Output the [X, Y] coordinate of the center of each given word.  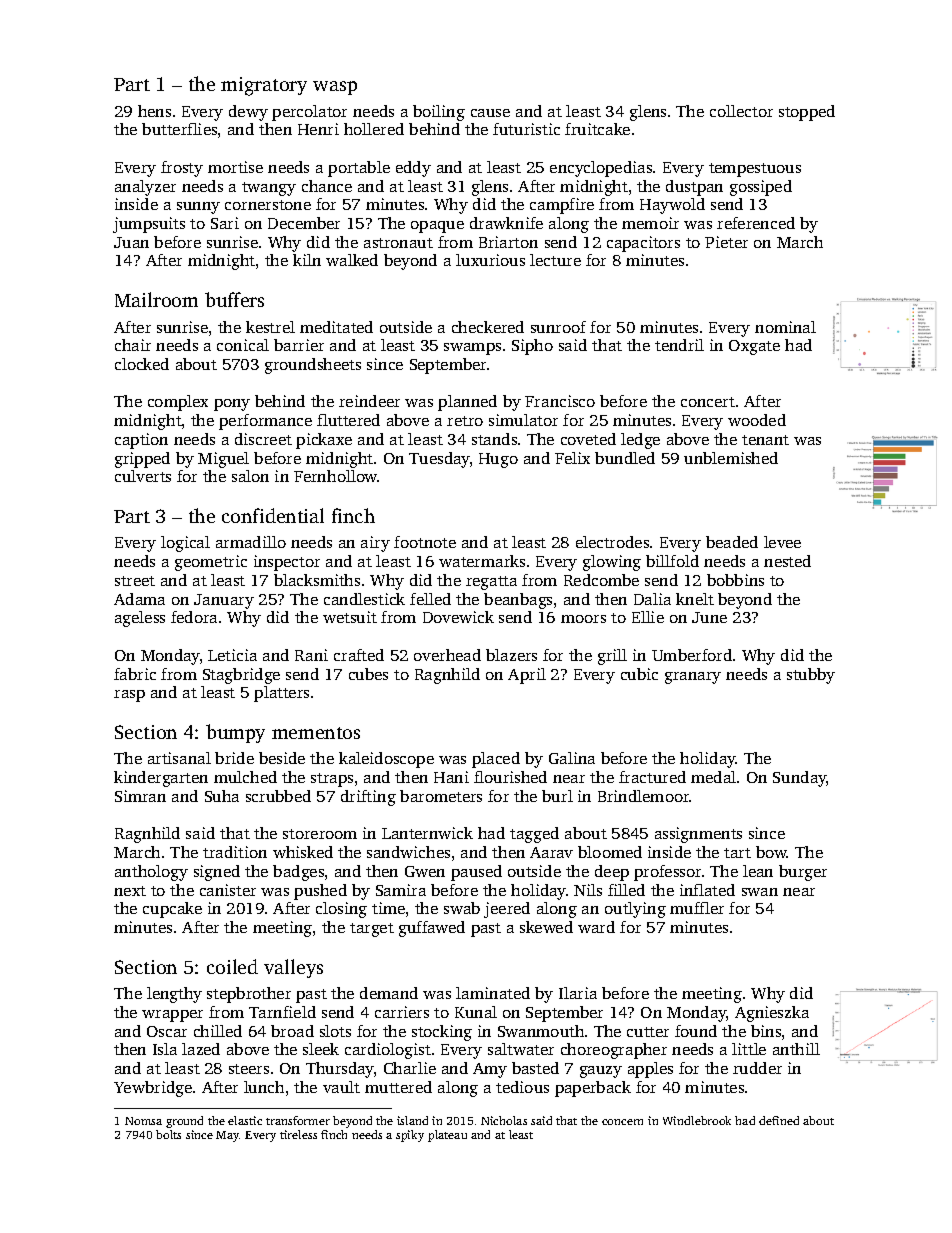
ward [596, 927]
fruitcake [597, 129]
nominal [785, 327]
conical [243, 345]
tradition [235, 852]
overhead [447, 655]
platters [281, 694]
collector [741, 111]
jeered [507, 910]
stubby [811, 676]
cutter [648, 1032]
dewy [248, 113]
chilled [218, 1031]
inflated [707, 890]
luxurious [490, 260]
